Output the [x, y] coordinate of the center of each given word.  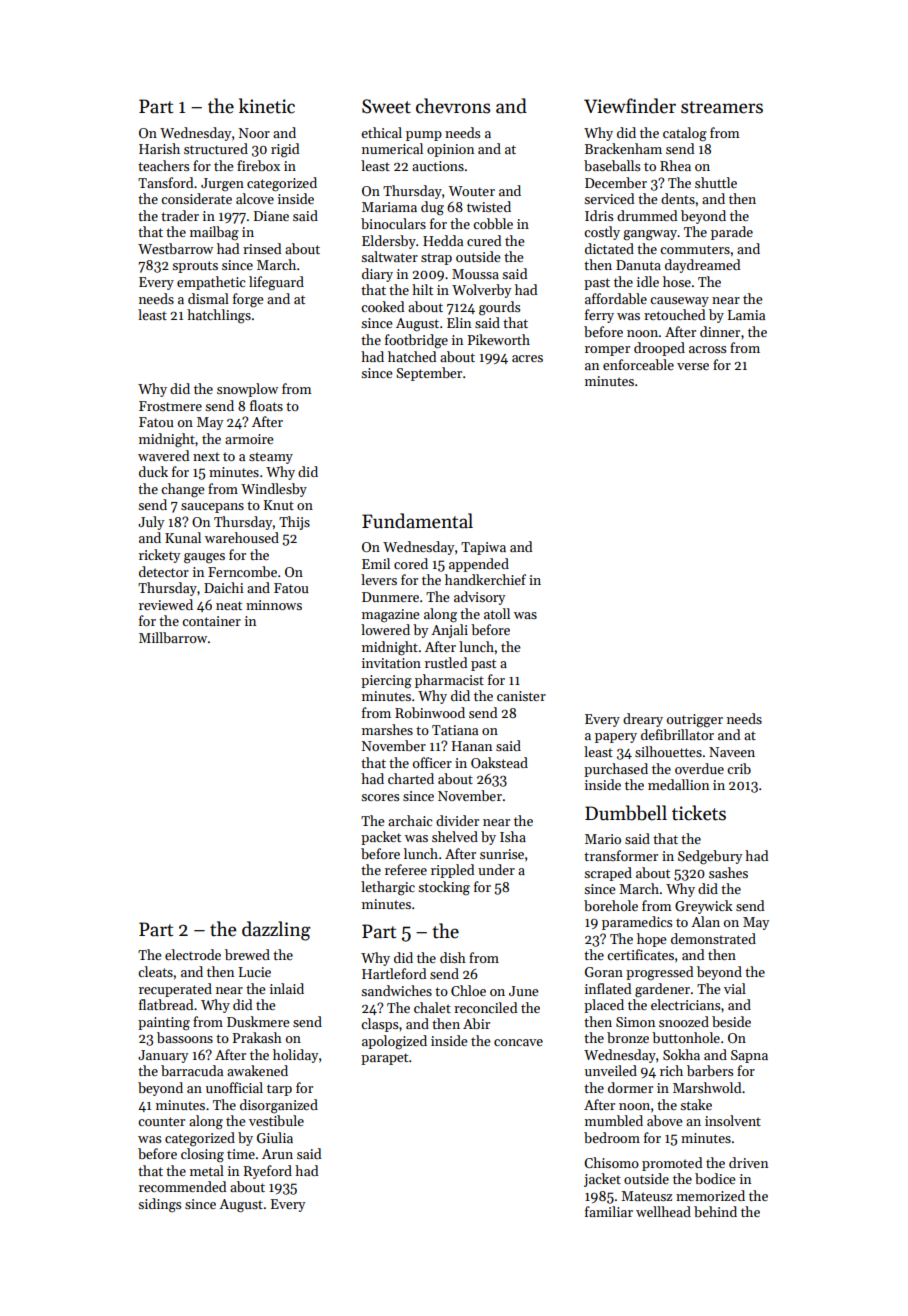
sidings [159, 1205]
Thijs [294, 523]
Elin [459, 322]
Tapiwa [483, 548]
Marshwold [707, 1087]
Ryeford [268, 1172]
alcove [255, 198]
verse [693, 366]
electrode [193, 954]
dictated [609, 248]
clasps [379, 1025]
